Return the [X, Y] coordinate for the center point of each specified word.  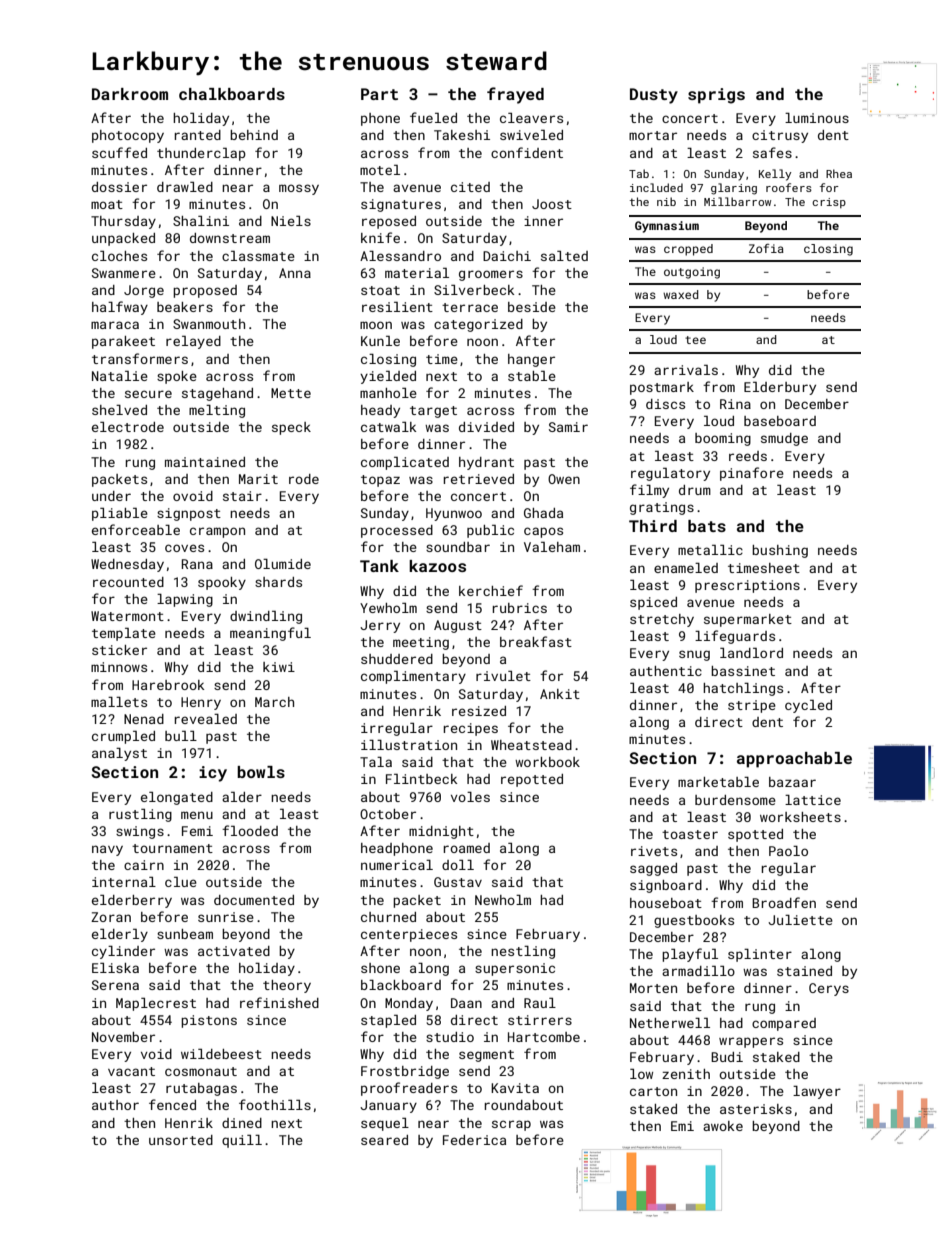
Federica [474, 1140]
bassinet [743, 671]
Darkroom [130, 94]
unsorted [181, 1140]
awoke [723, 1126]
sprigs [716, 96]
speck [291, 428]
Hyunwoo [454, 514]
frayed [515, 95]
